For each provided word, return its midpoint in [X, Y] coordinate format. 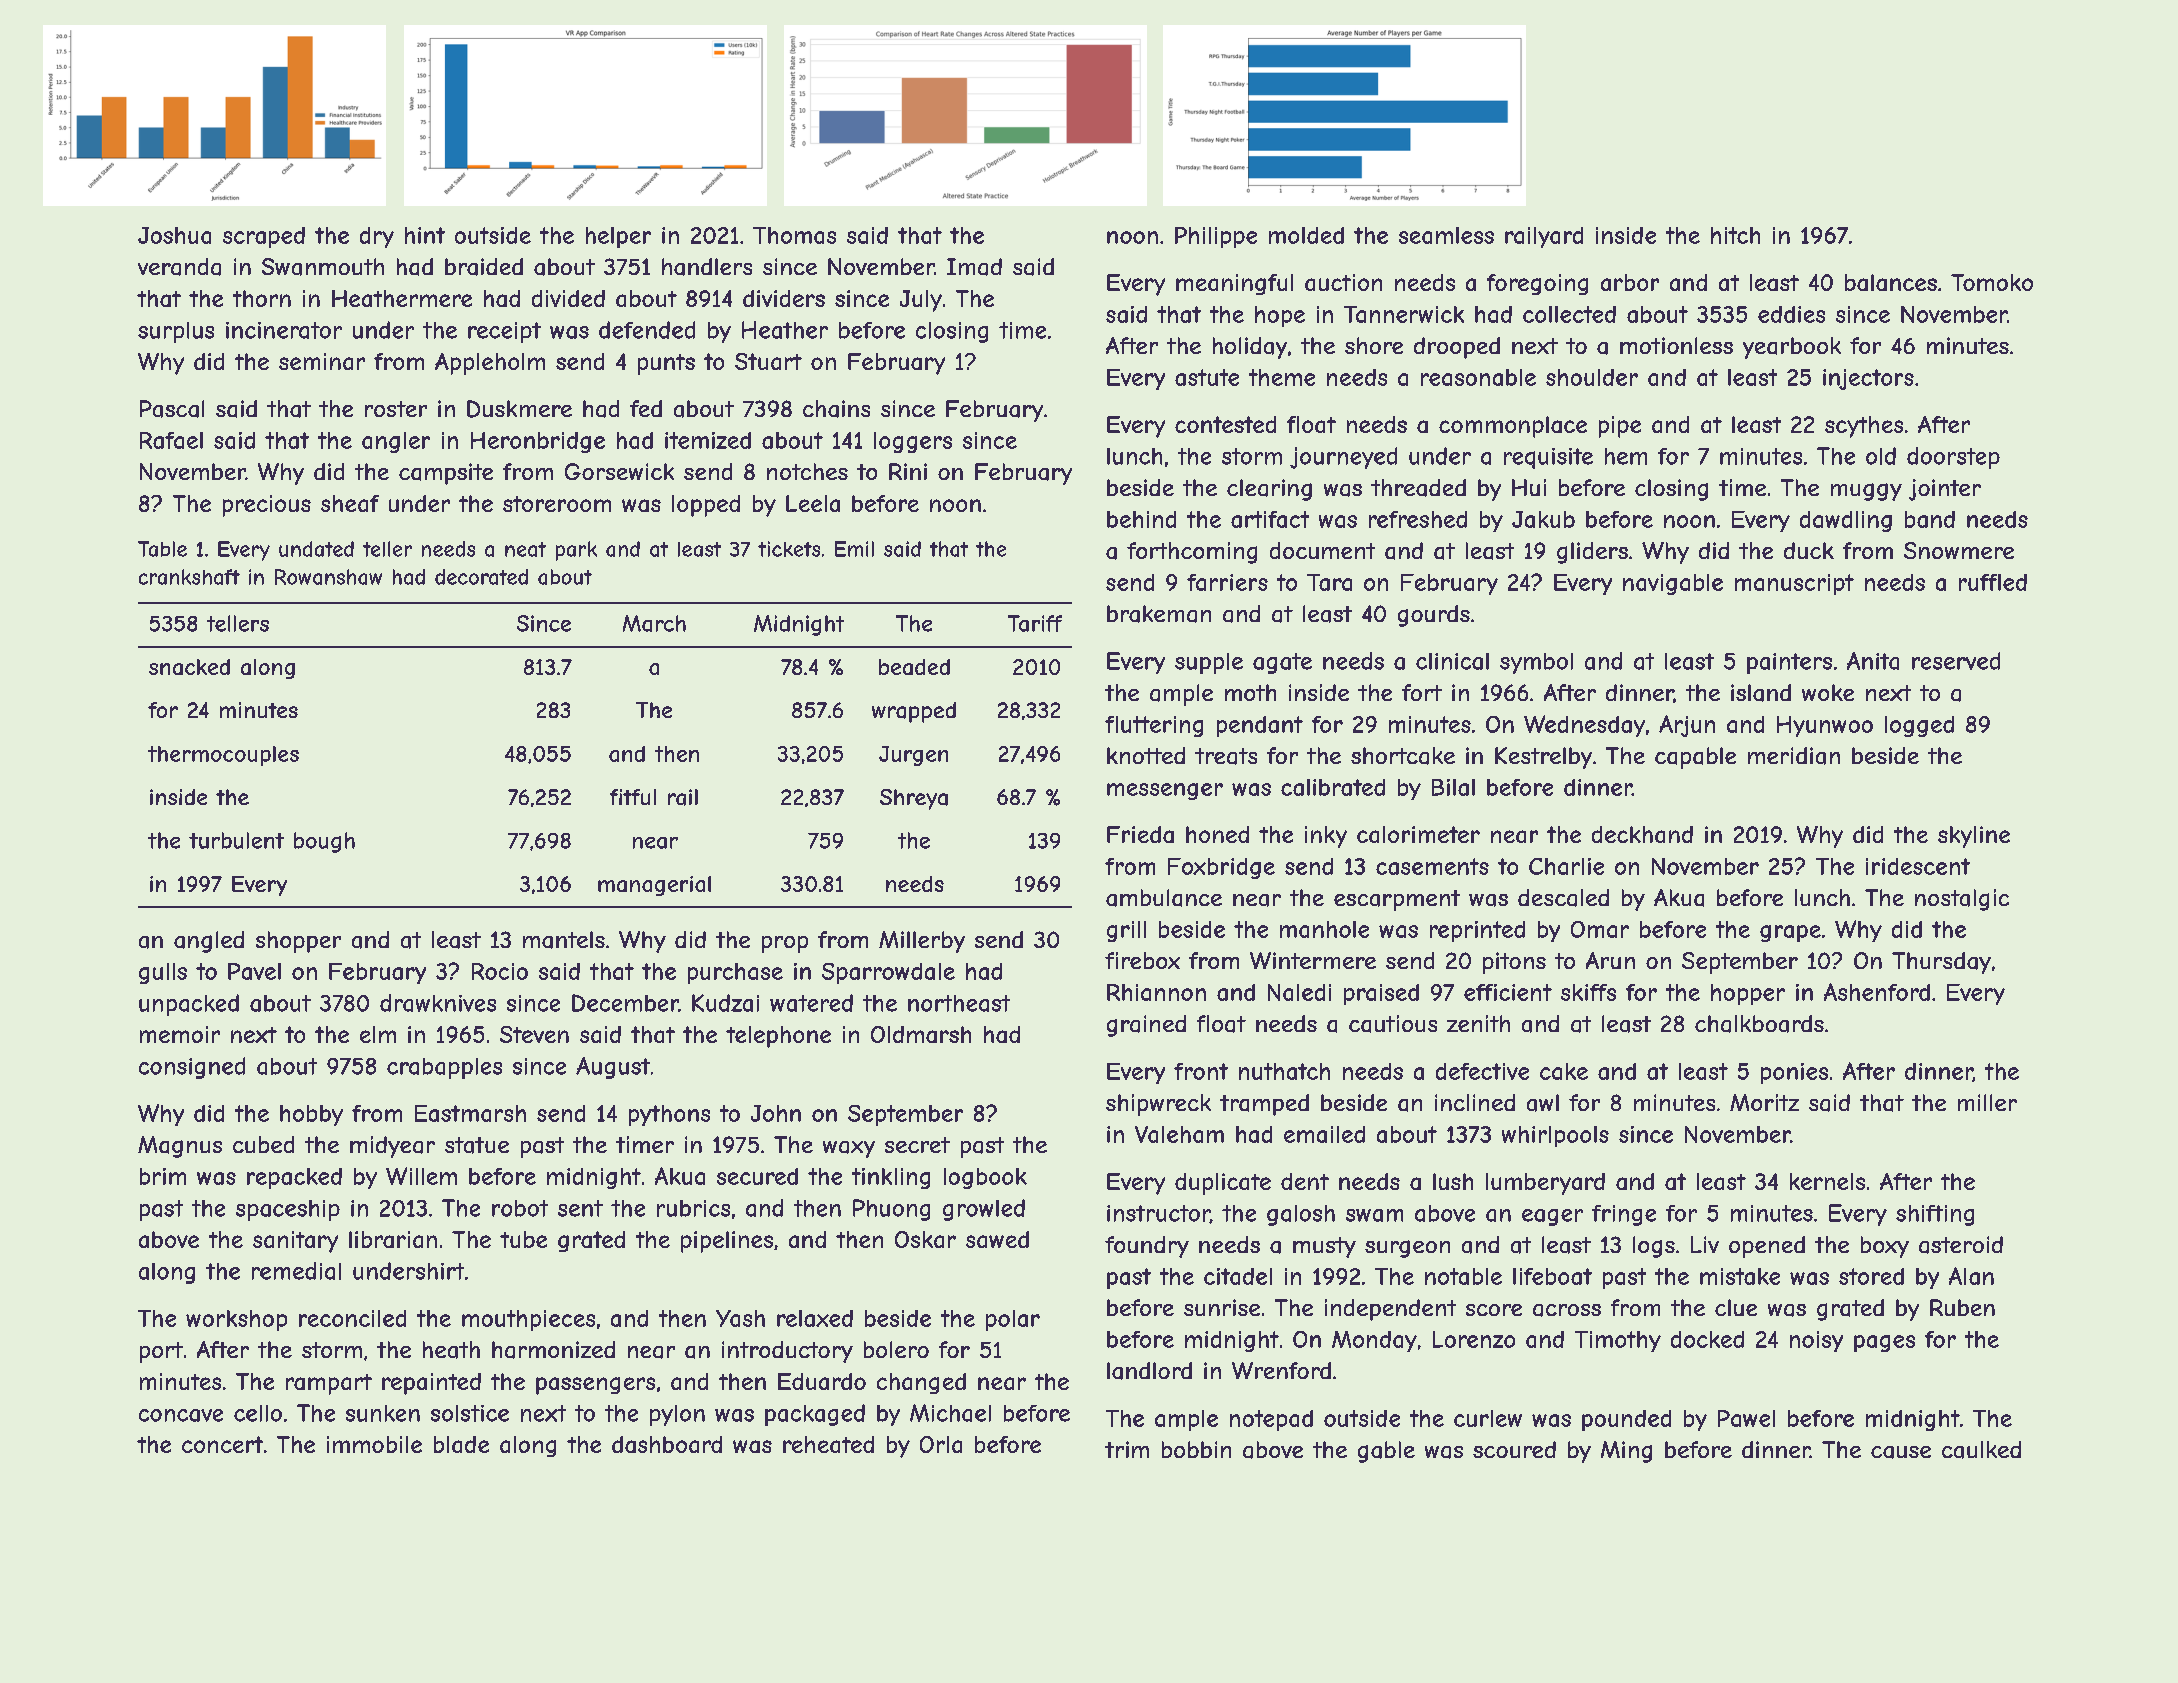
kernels [1827, 1181]
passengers [595, 1386]
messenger [1165, 791]
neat [525, 549]
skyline [1974, 837]
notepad [1271, 1420]
